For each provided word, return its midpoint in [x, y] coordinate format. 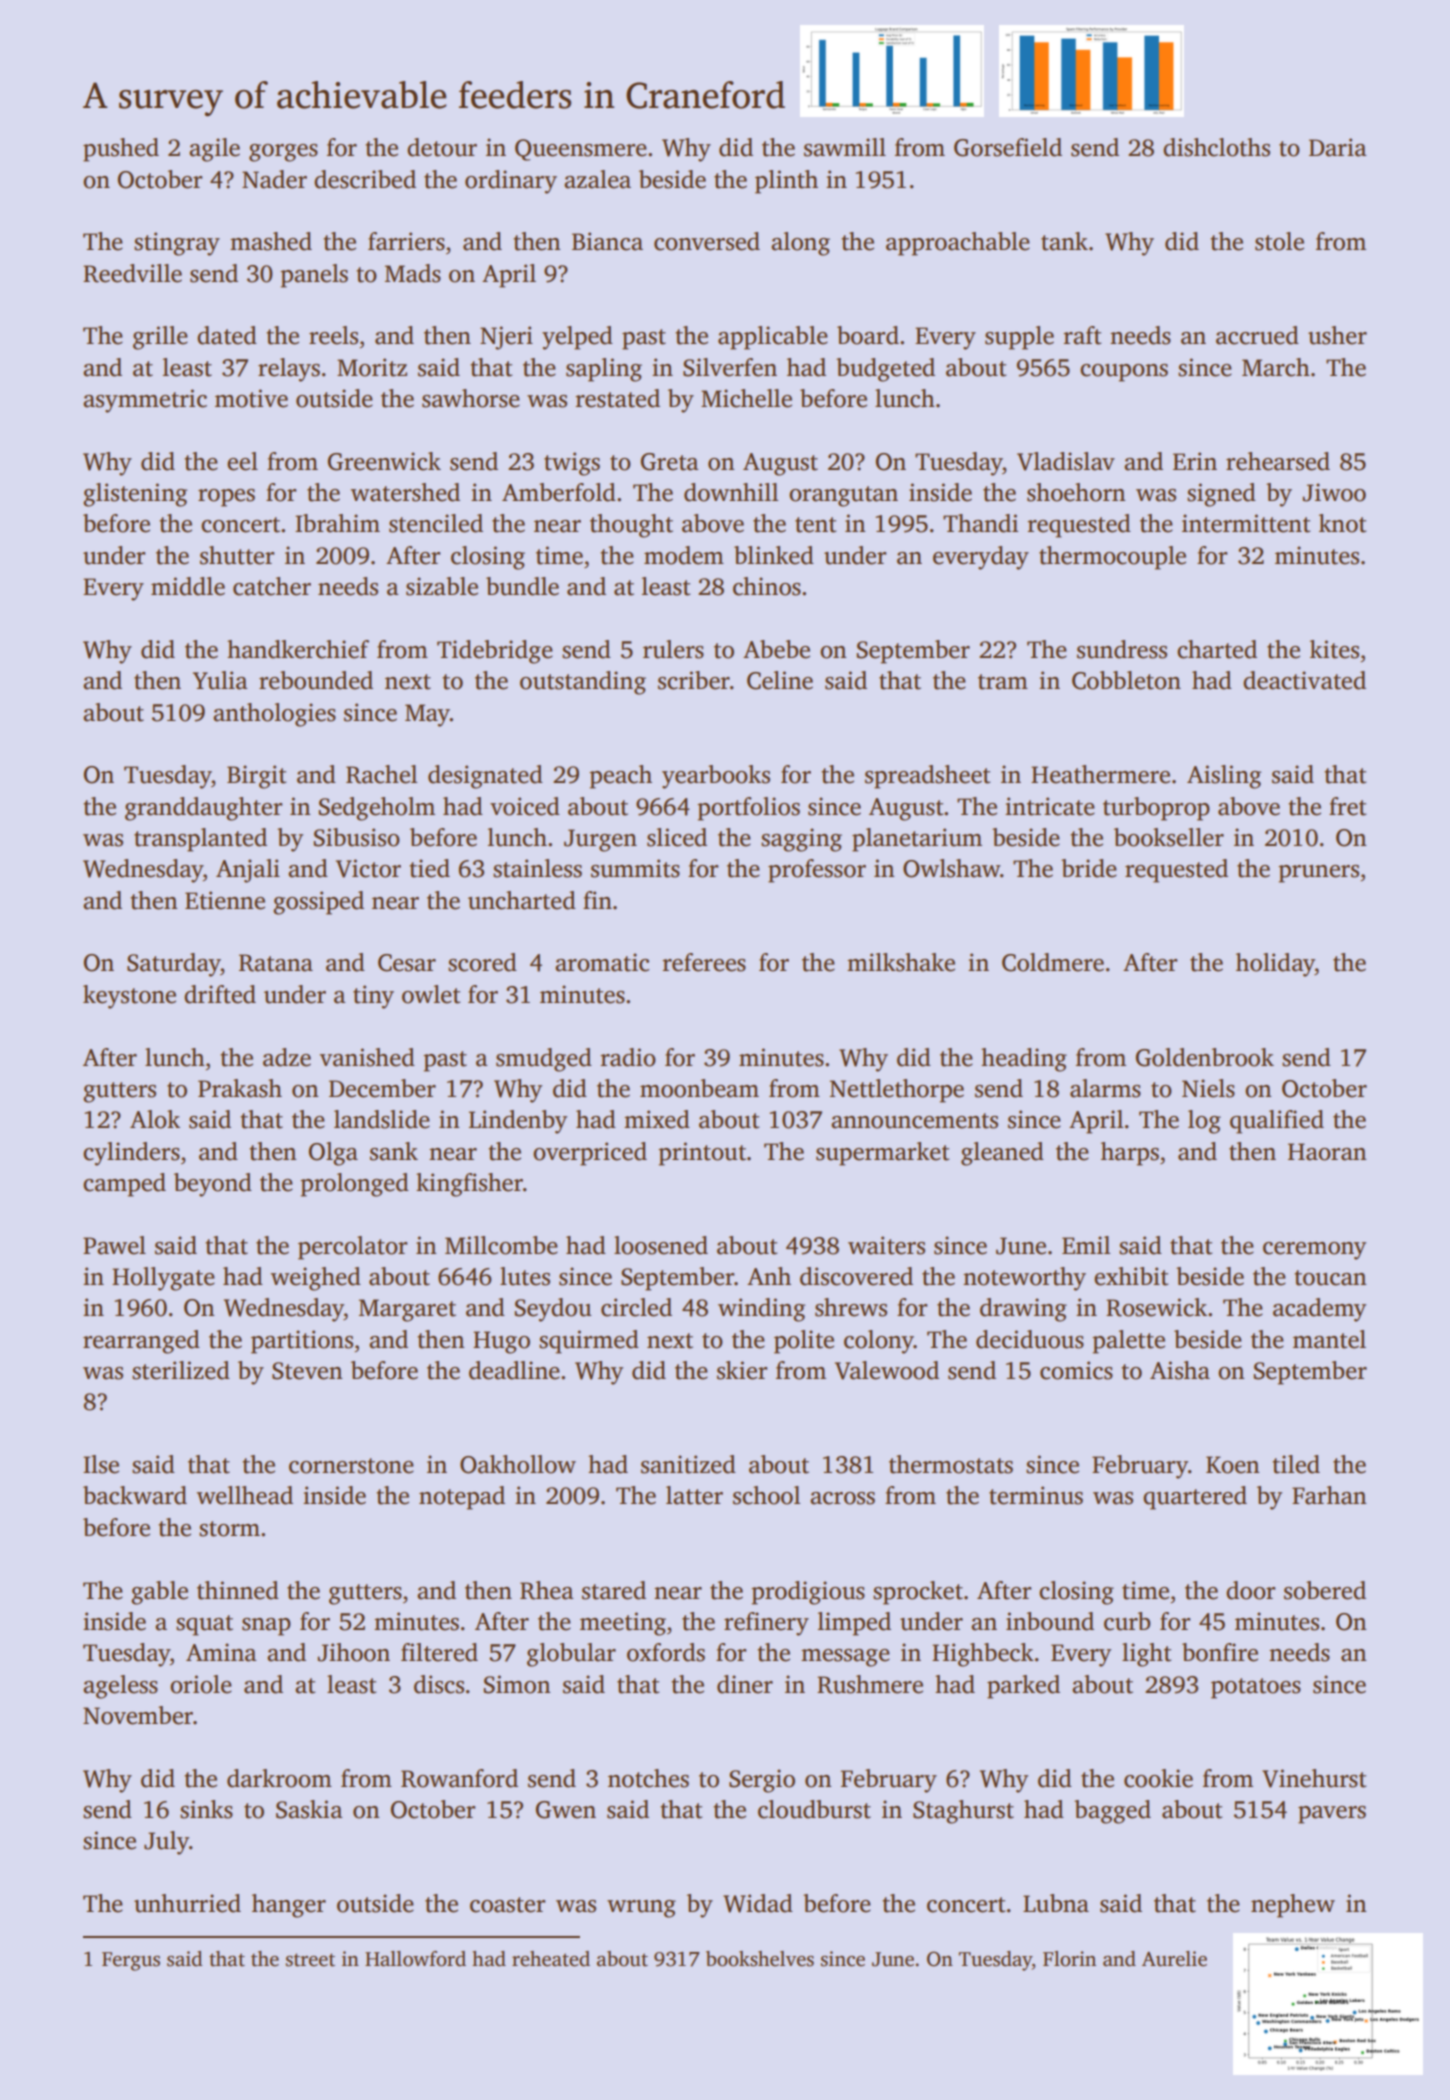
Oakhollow [518, 1464]
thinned [238, 1590]
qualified [1277, 1122]
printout [702, 1154]
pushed [121, 150]
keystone [129, 997]
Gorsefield [1008, 147]
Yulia [220, 680]
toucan [1330, 1278]
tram [1003, 682]
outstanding [583, 683]
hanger [289, 1906]
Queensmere [581, 150]
